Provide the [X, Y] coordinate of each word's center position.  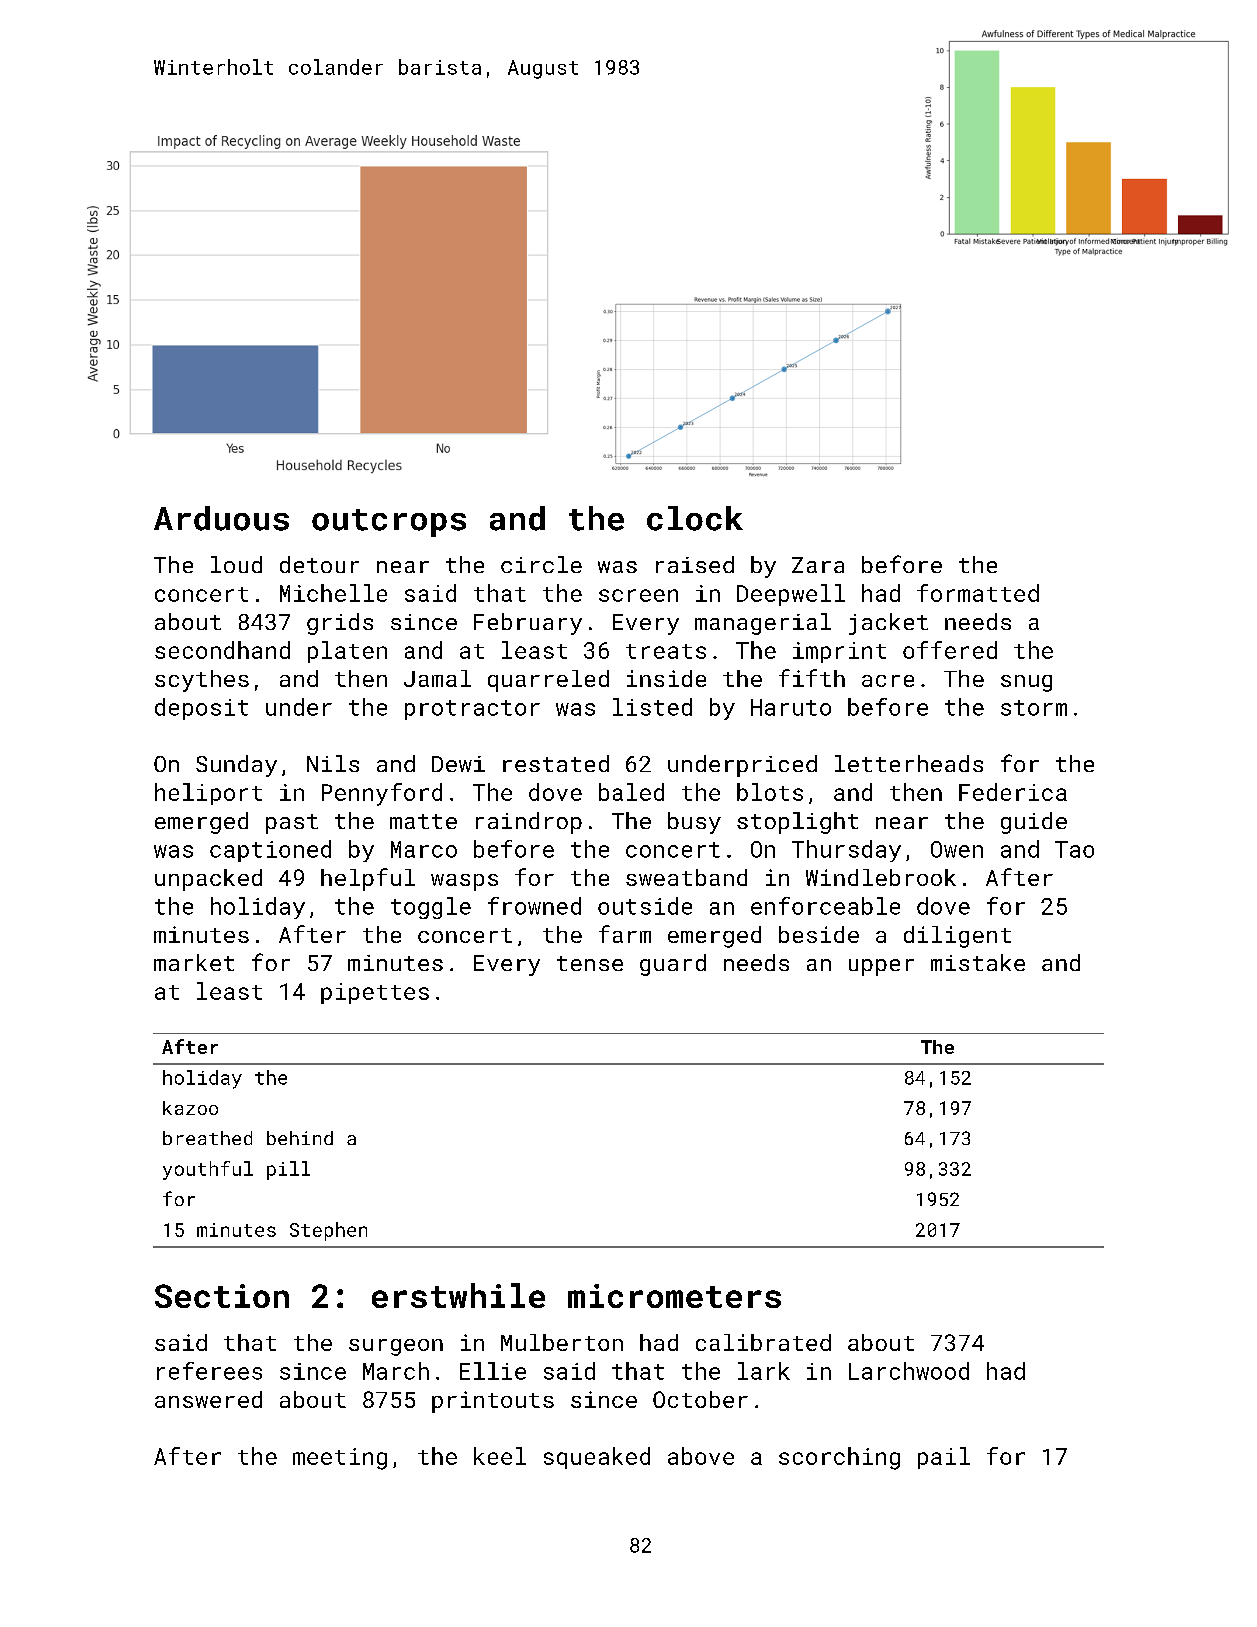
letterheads [909, 763]
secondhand [222, 650]
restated [556, 763]
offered [950, 650]
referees [209, 1371]
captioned [270, 851]
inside [666, 678]
